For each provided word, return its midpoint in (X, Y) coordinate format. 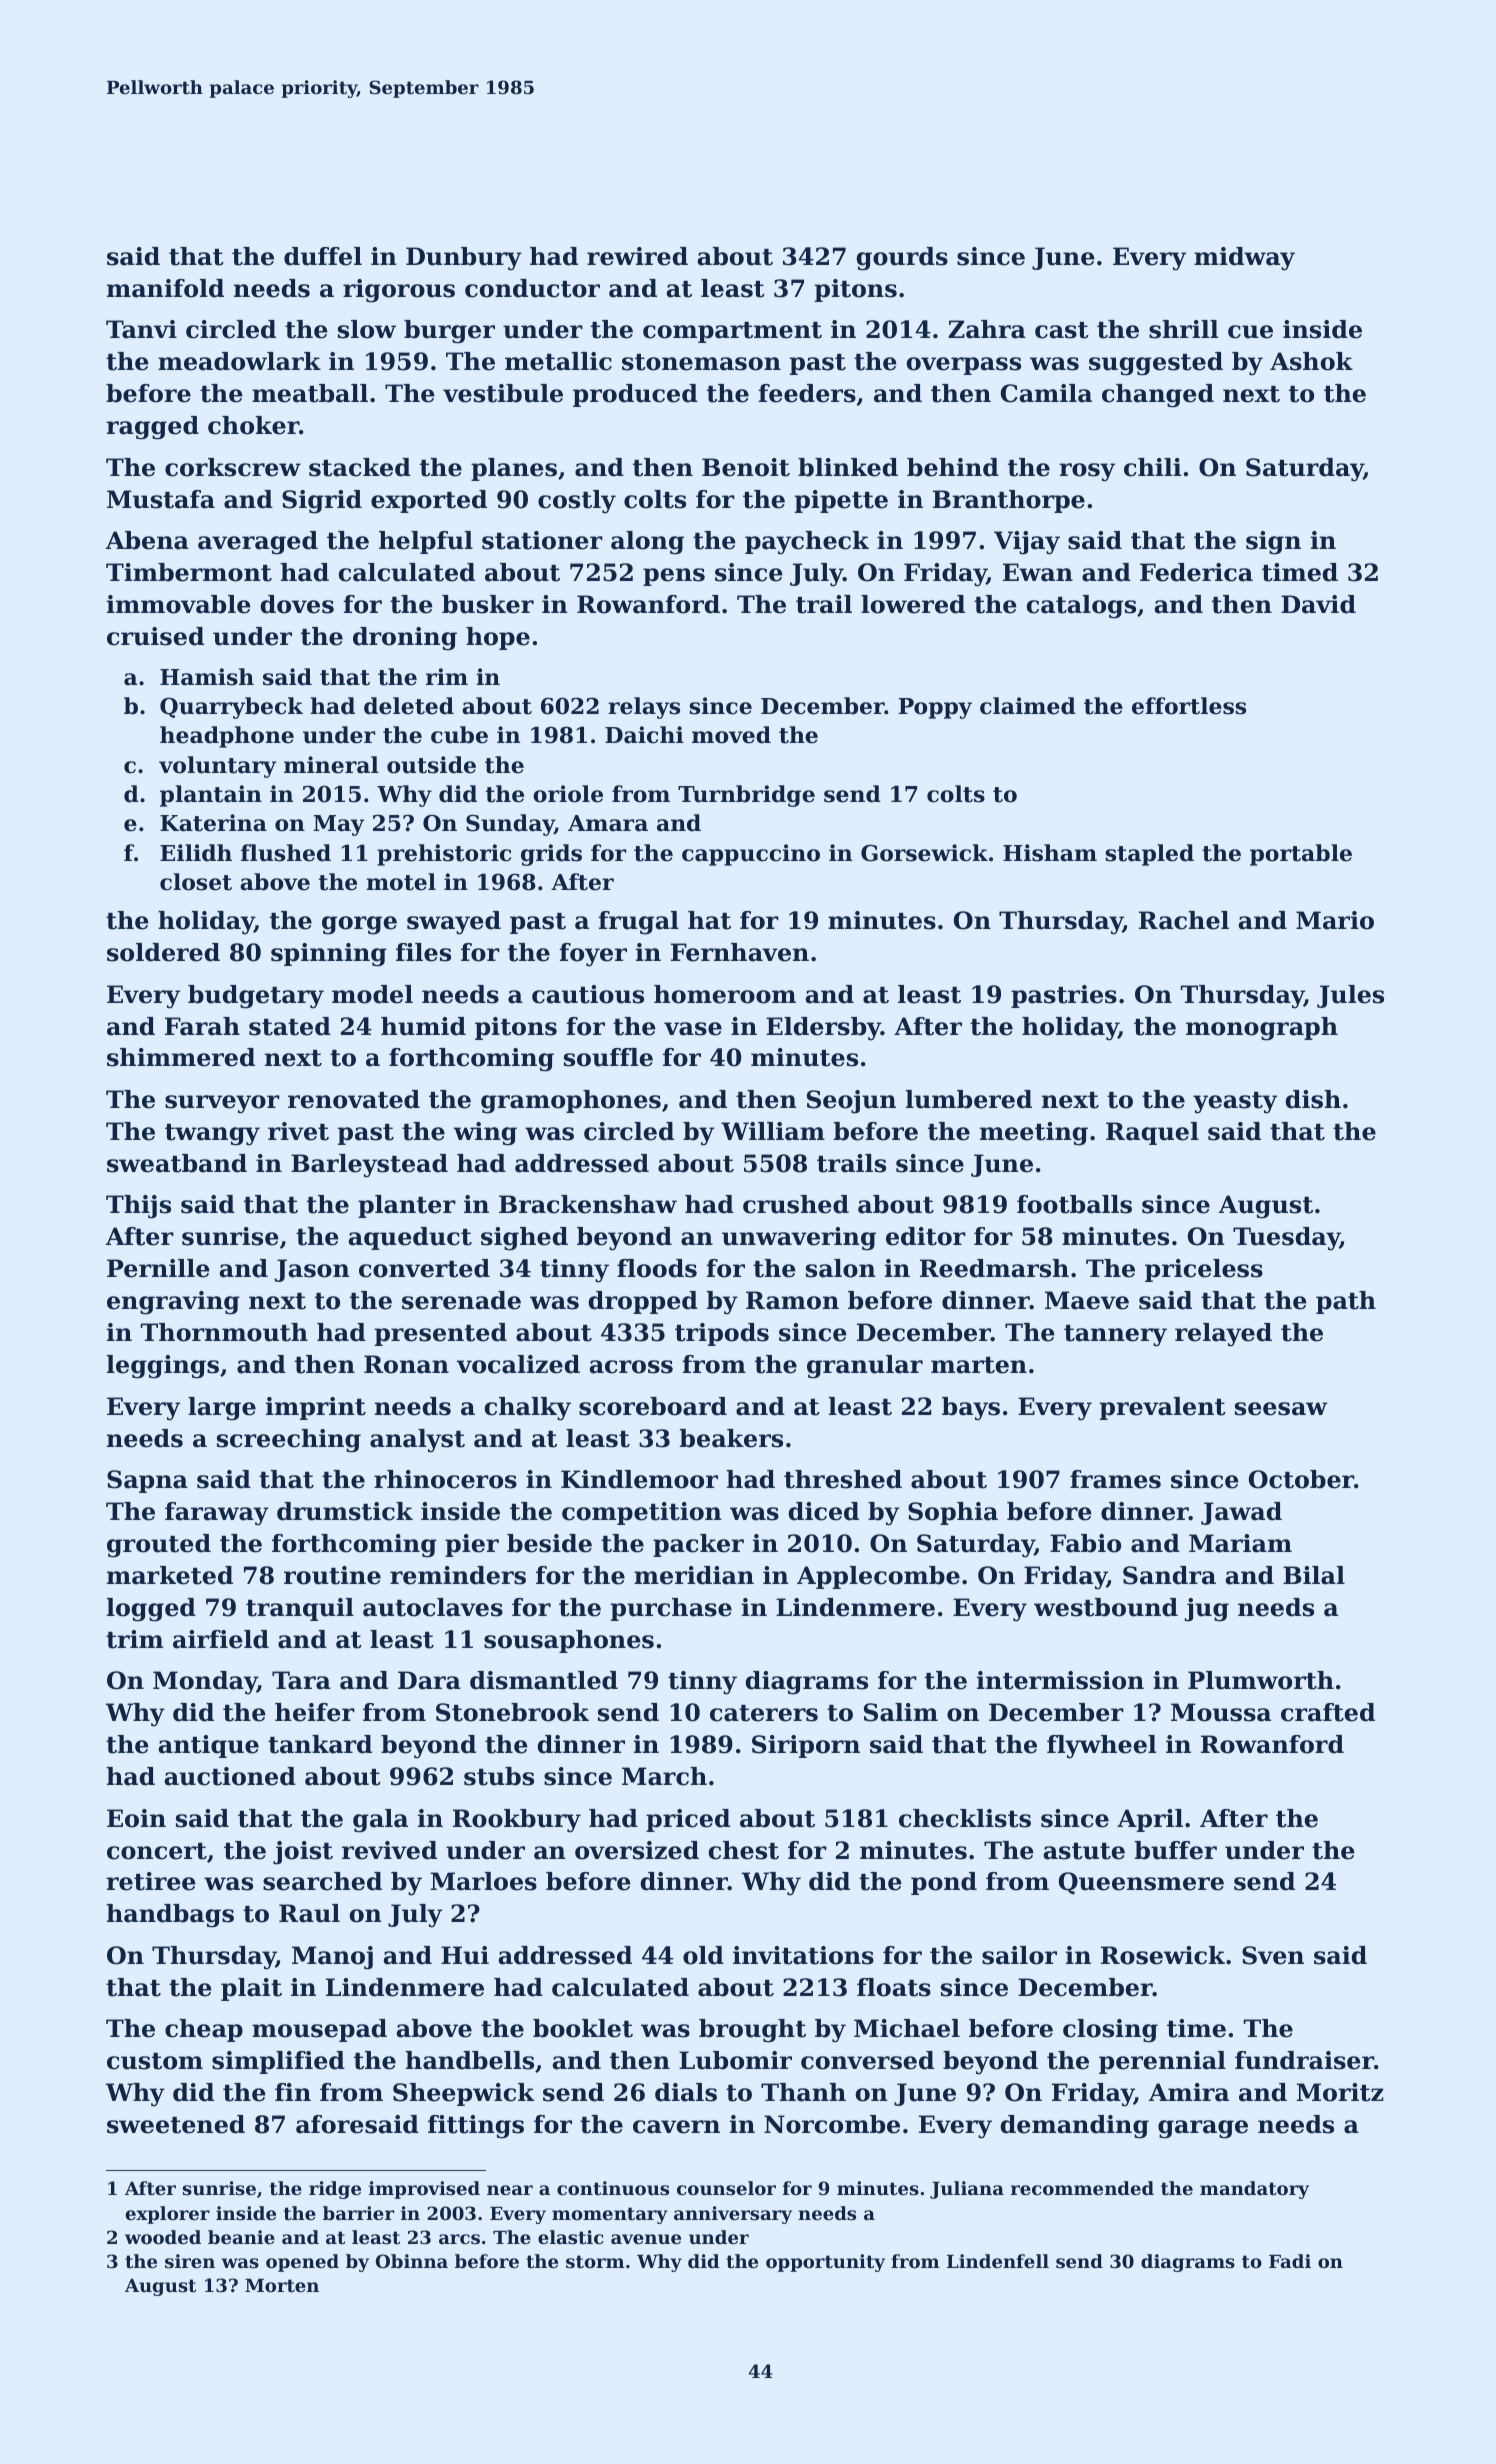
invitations (803, 1955)
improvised (424, 2190)
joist (303, 1853)
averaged (258, 543)
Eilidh (196, 853)
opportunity (825, 2263)
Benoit (746, 467)
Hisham (1050, 853)
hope (498, 638)
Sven (1273, 1955)
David (1318, 604)
